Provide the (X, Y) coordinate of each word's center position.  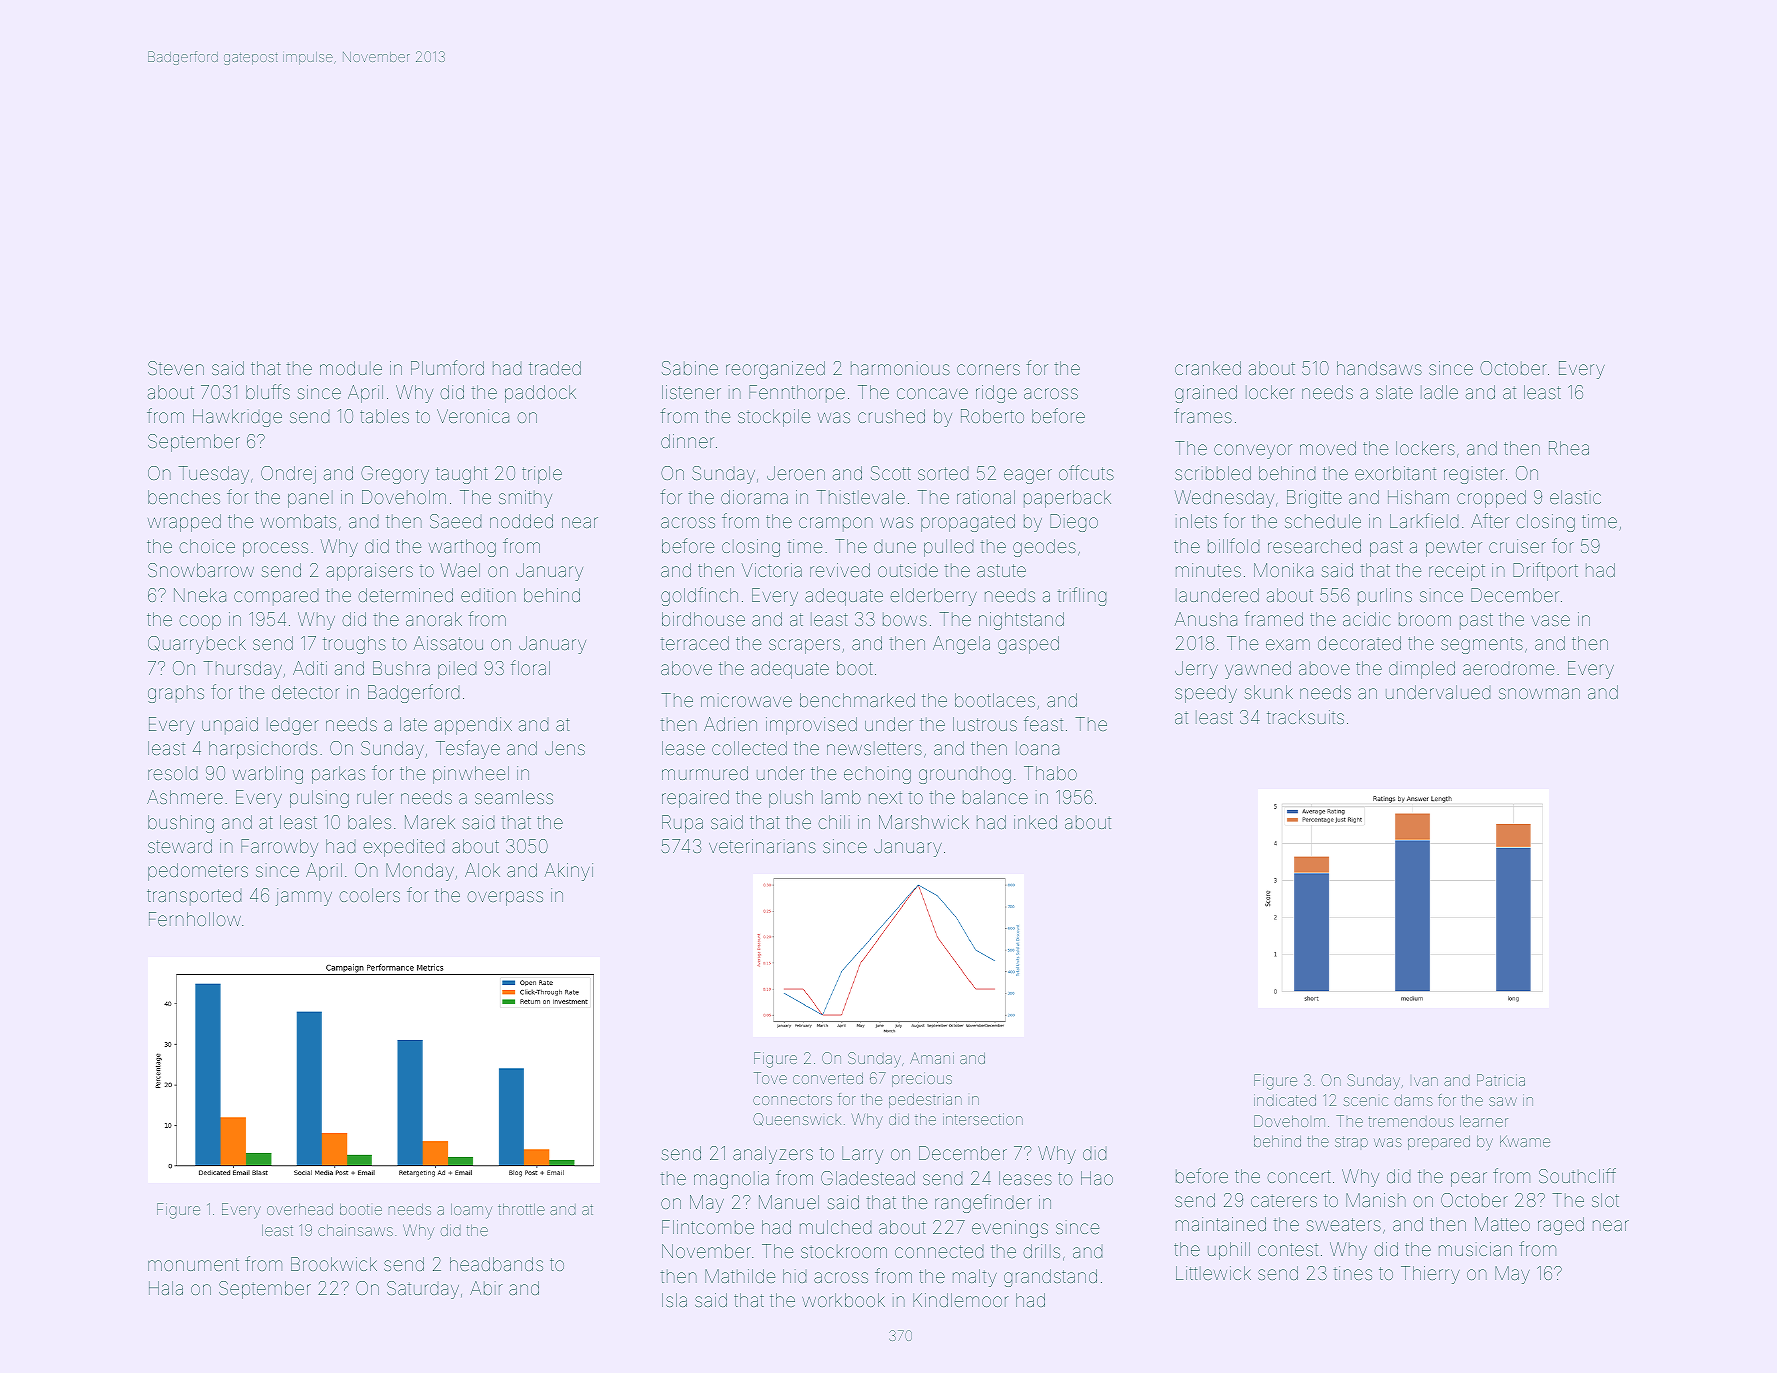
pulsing (319, 799)
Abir (486, 1288)
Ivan (1426, 1081)
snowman (1539, 693)
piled (457, 670)
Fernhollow (195, 919)
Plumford (447, 367)
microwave (746, 700)
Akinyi (569, 872)
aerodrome (1508, 669)
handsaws (1379, 368)
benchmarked (857, 700)
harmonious (900, 368)
